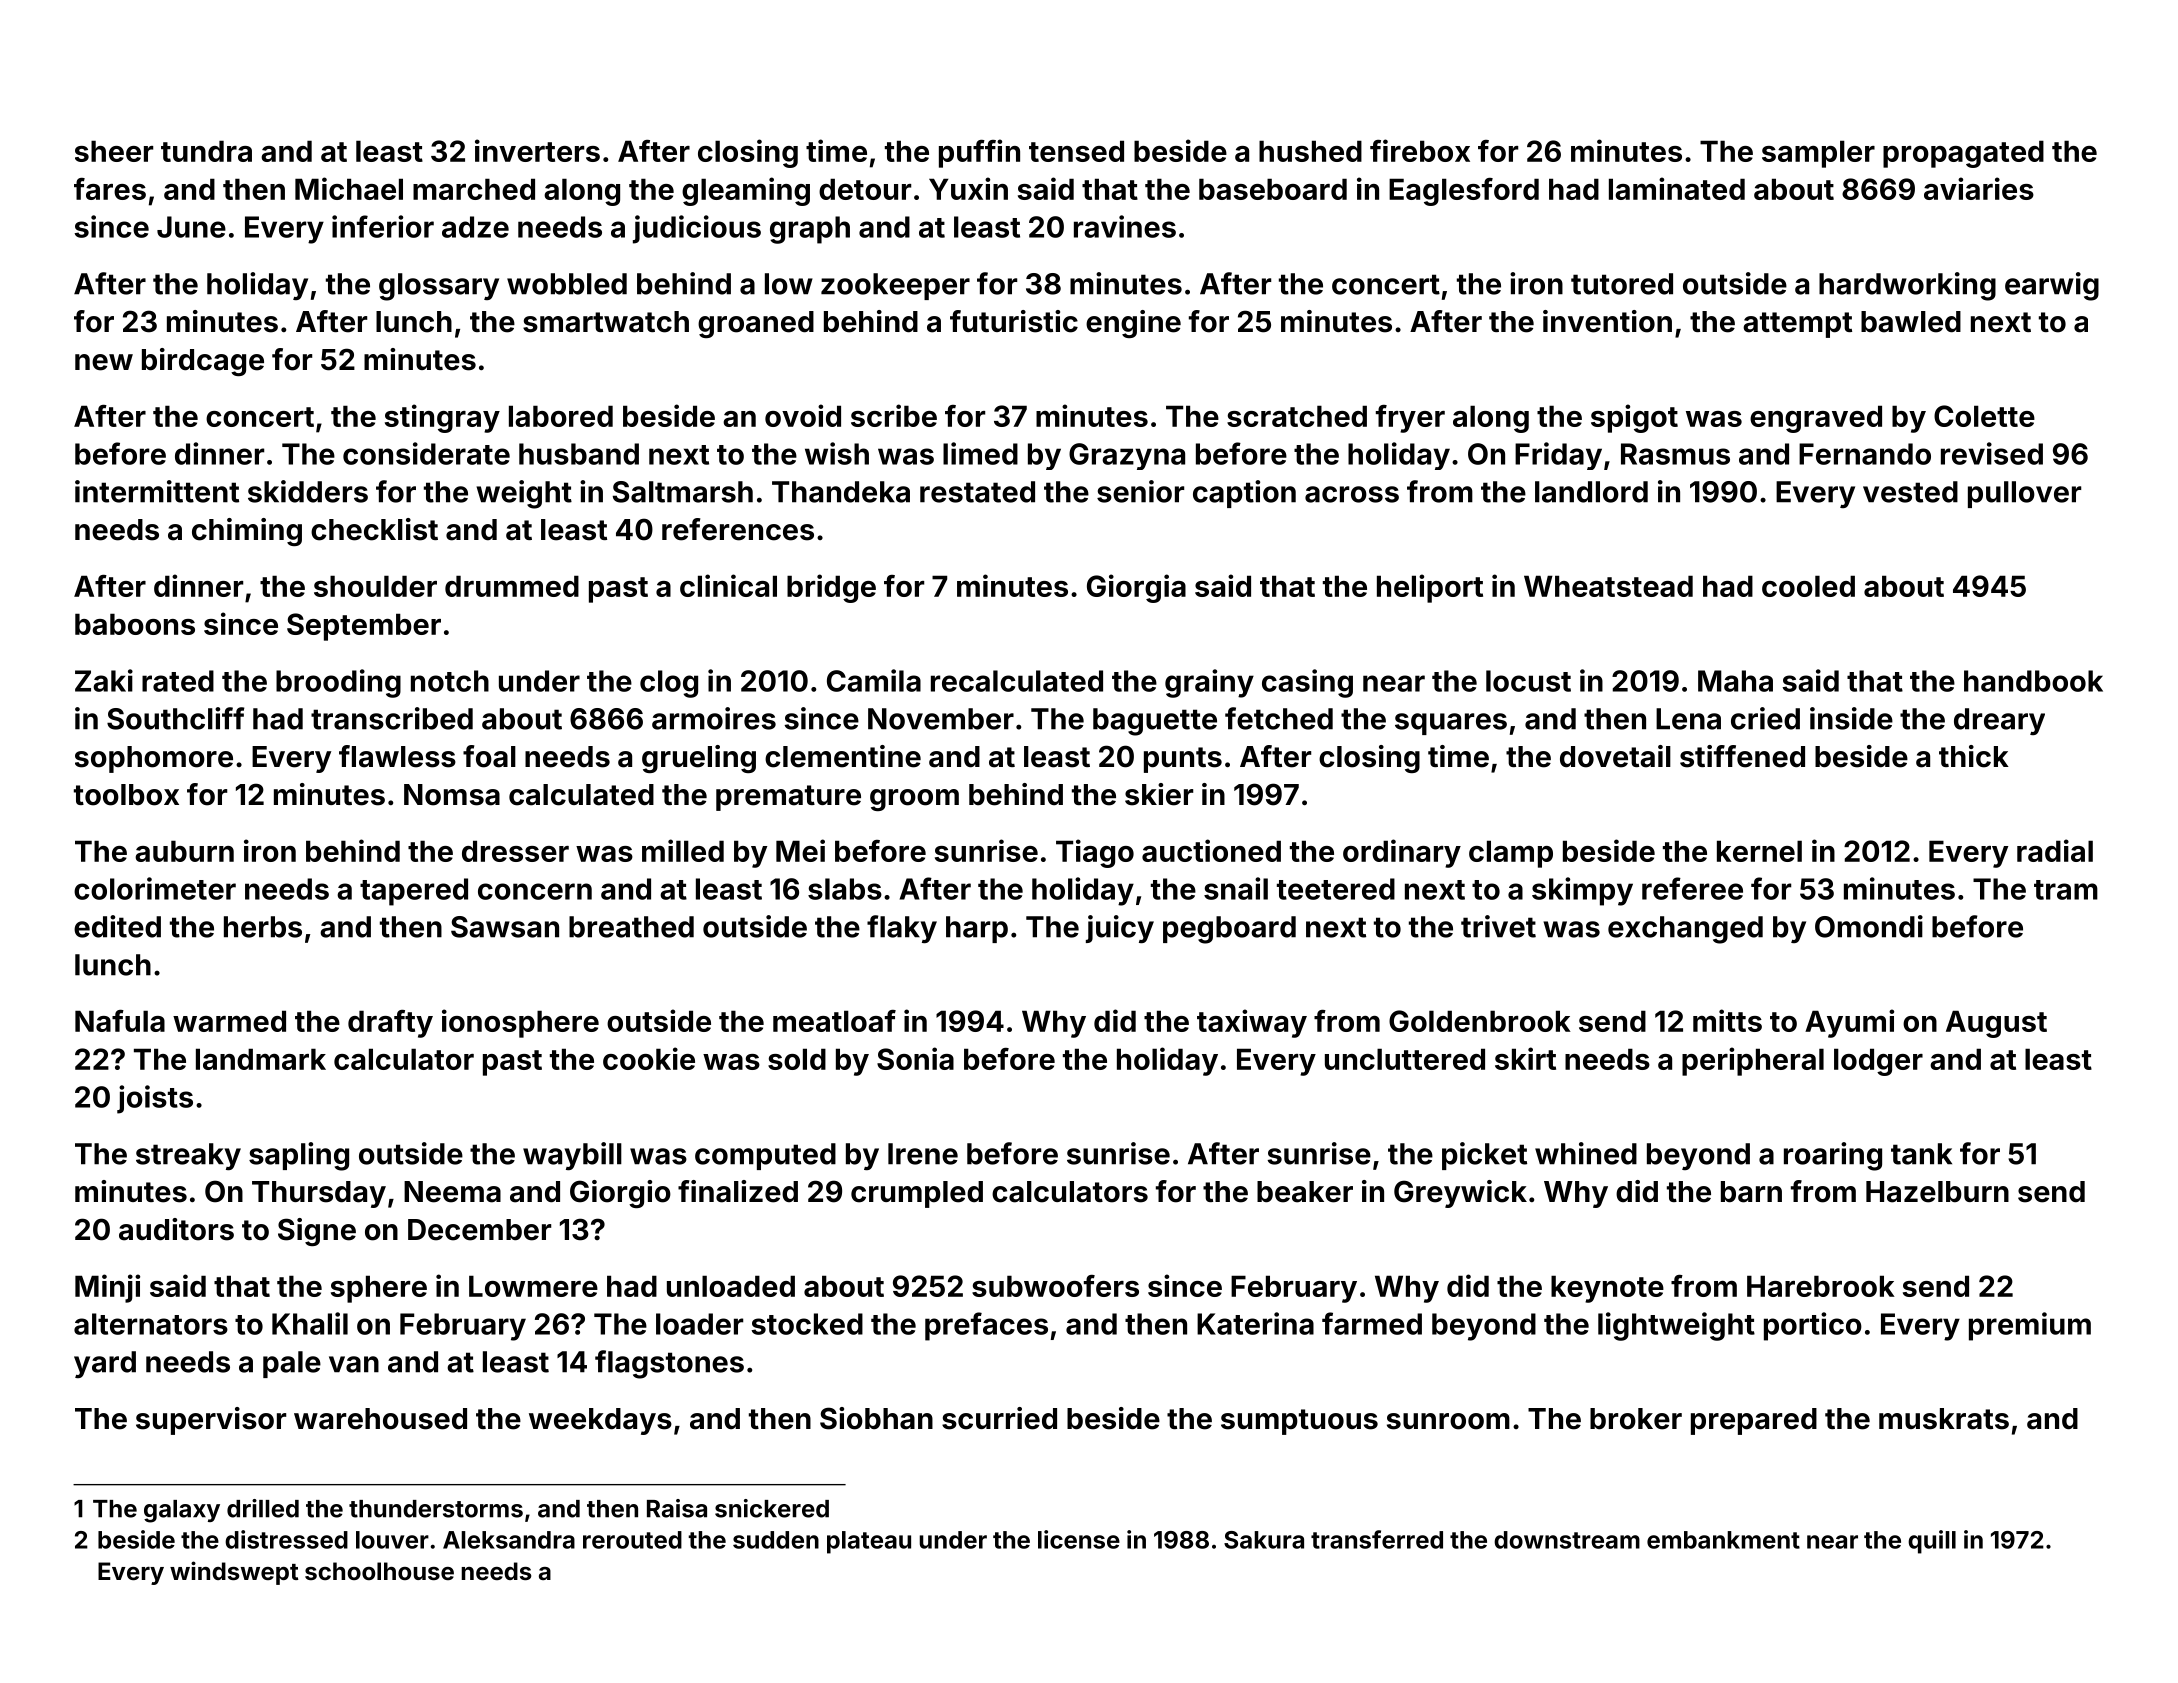 This screenshot has width=2178, height=1683. What do you see at coordinates (1869, 926) in the screenshot?
I see `Omondi` at bounding box center [1869, 926].
